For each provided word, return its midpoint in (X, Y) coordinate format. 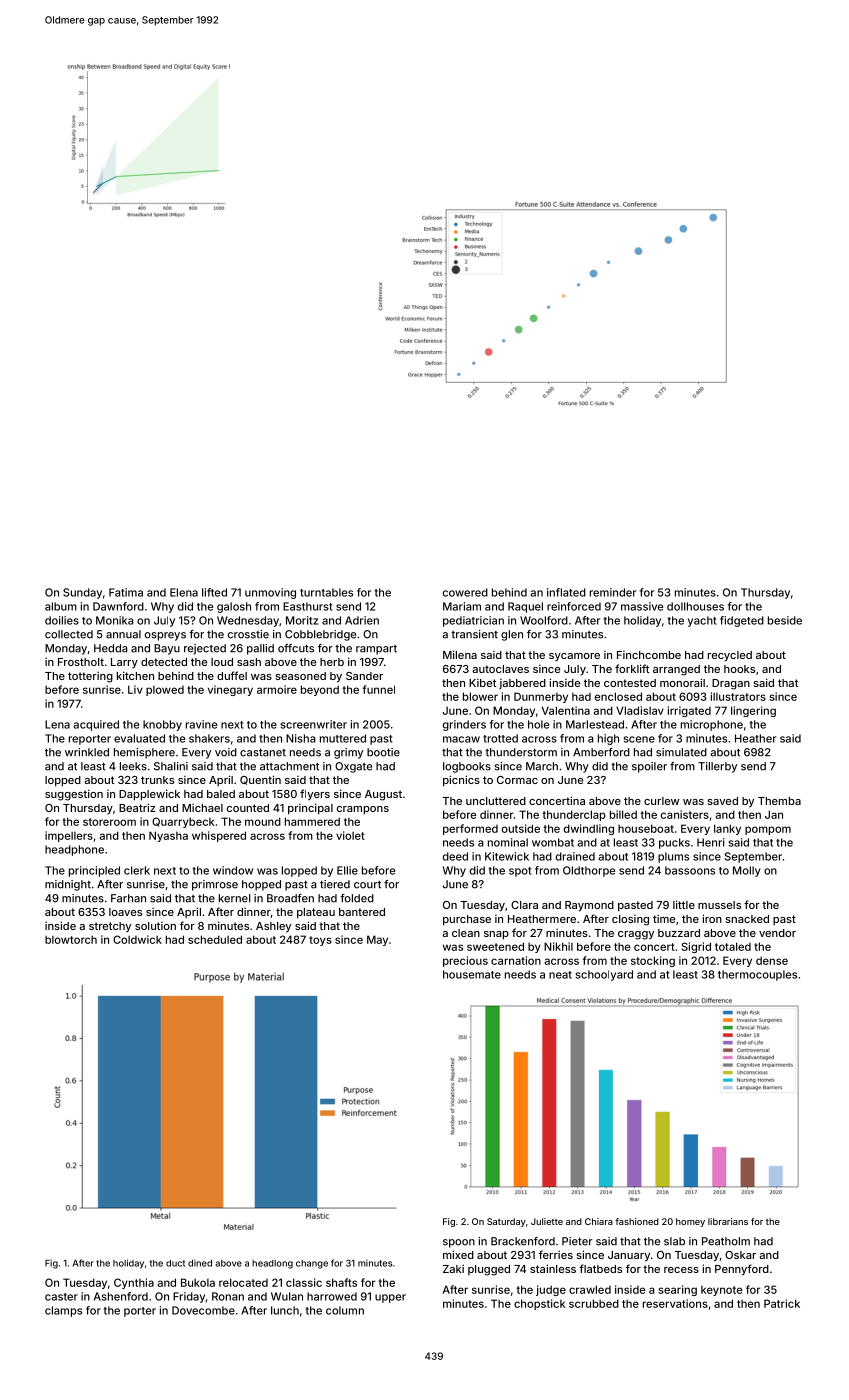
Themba (779, 801)
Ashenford (121, 1296)
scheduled (215, 939)
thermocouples (757, 975)
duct (175, 1263)
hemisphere (144, 753)
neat (560, 975)
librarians (728, 1221)
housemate (472, 974)
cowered (465, 592)
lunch (285, 1310)
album (61, 606)
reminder (613, 592)
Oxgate (353, 767)
